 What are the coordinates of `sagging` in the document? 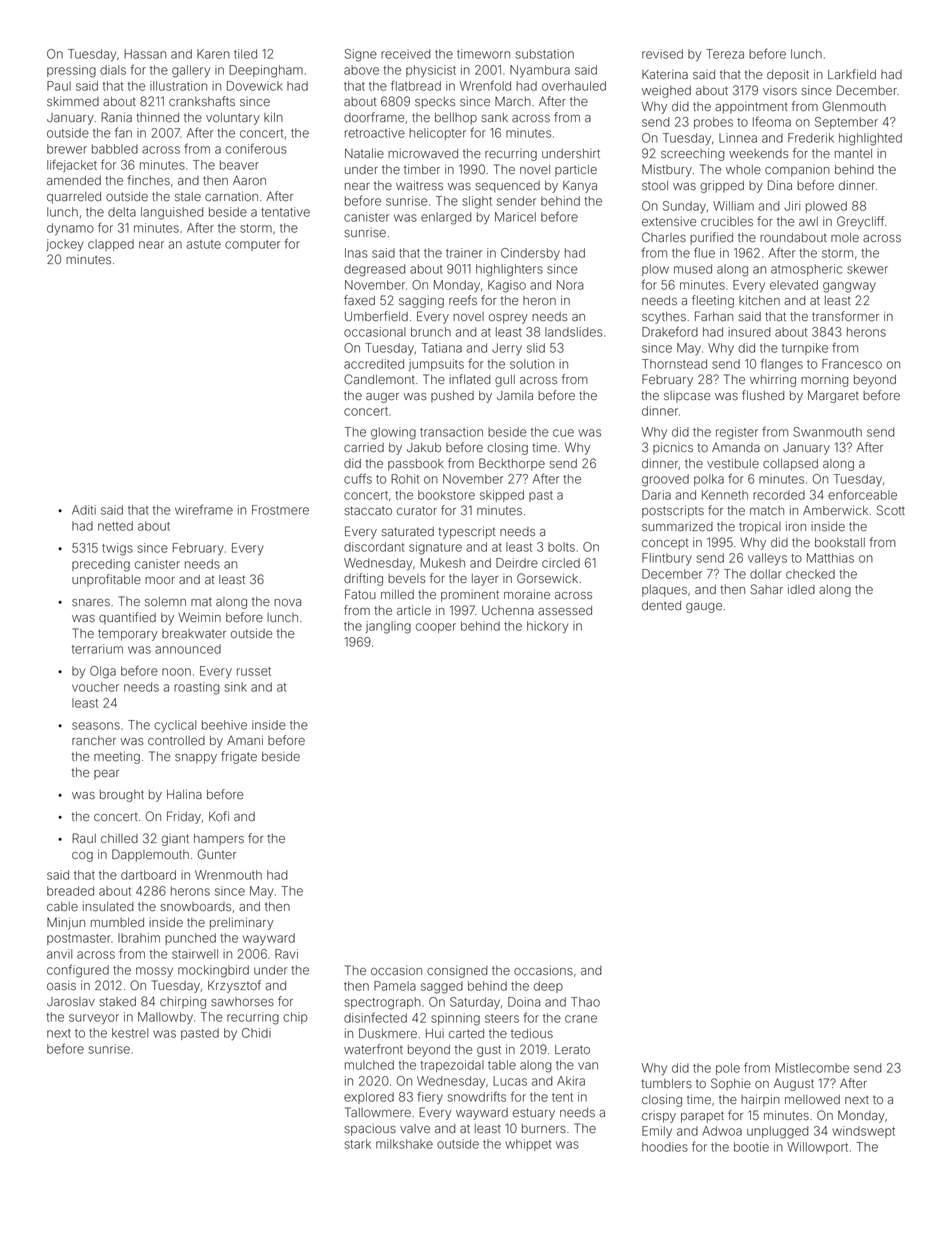 It's located at (421, 301).
